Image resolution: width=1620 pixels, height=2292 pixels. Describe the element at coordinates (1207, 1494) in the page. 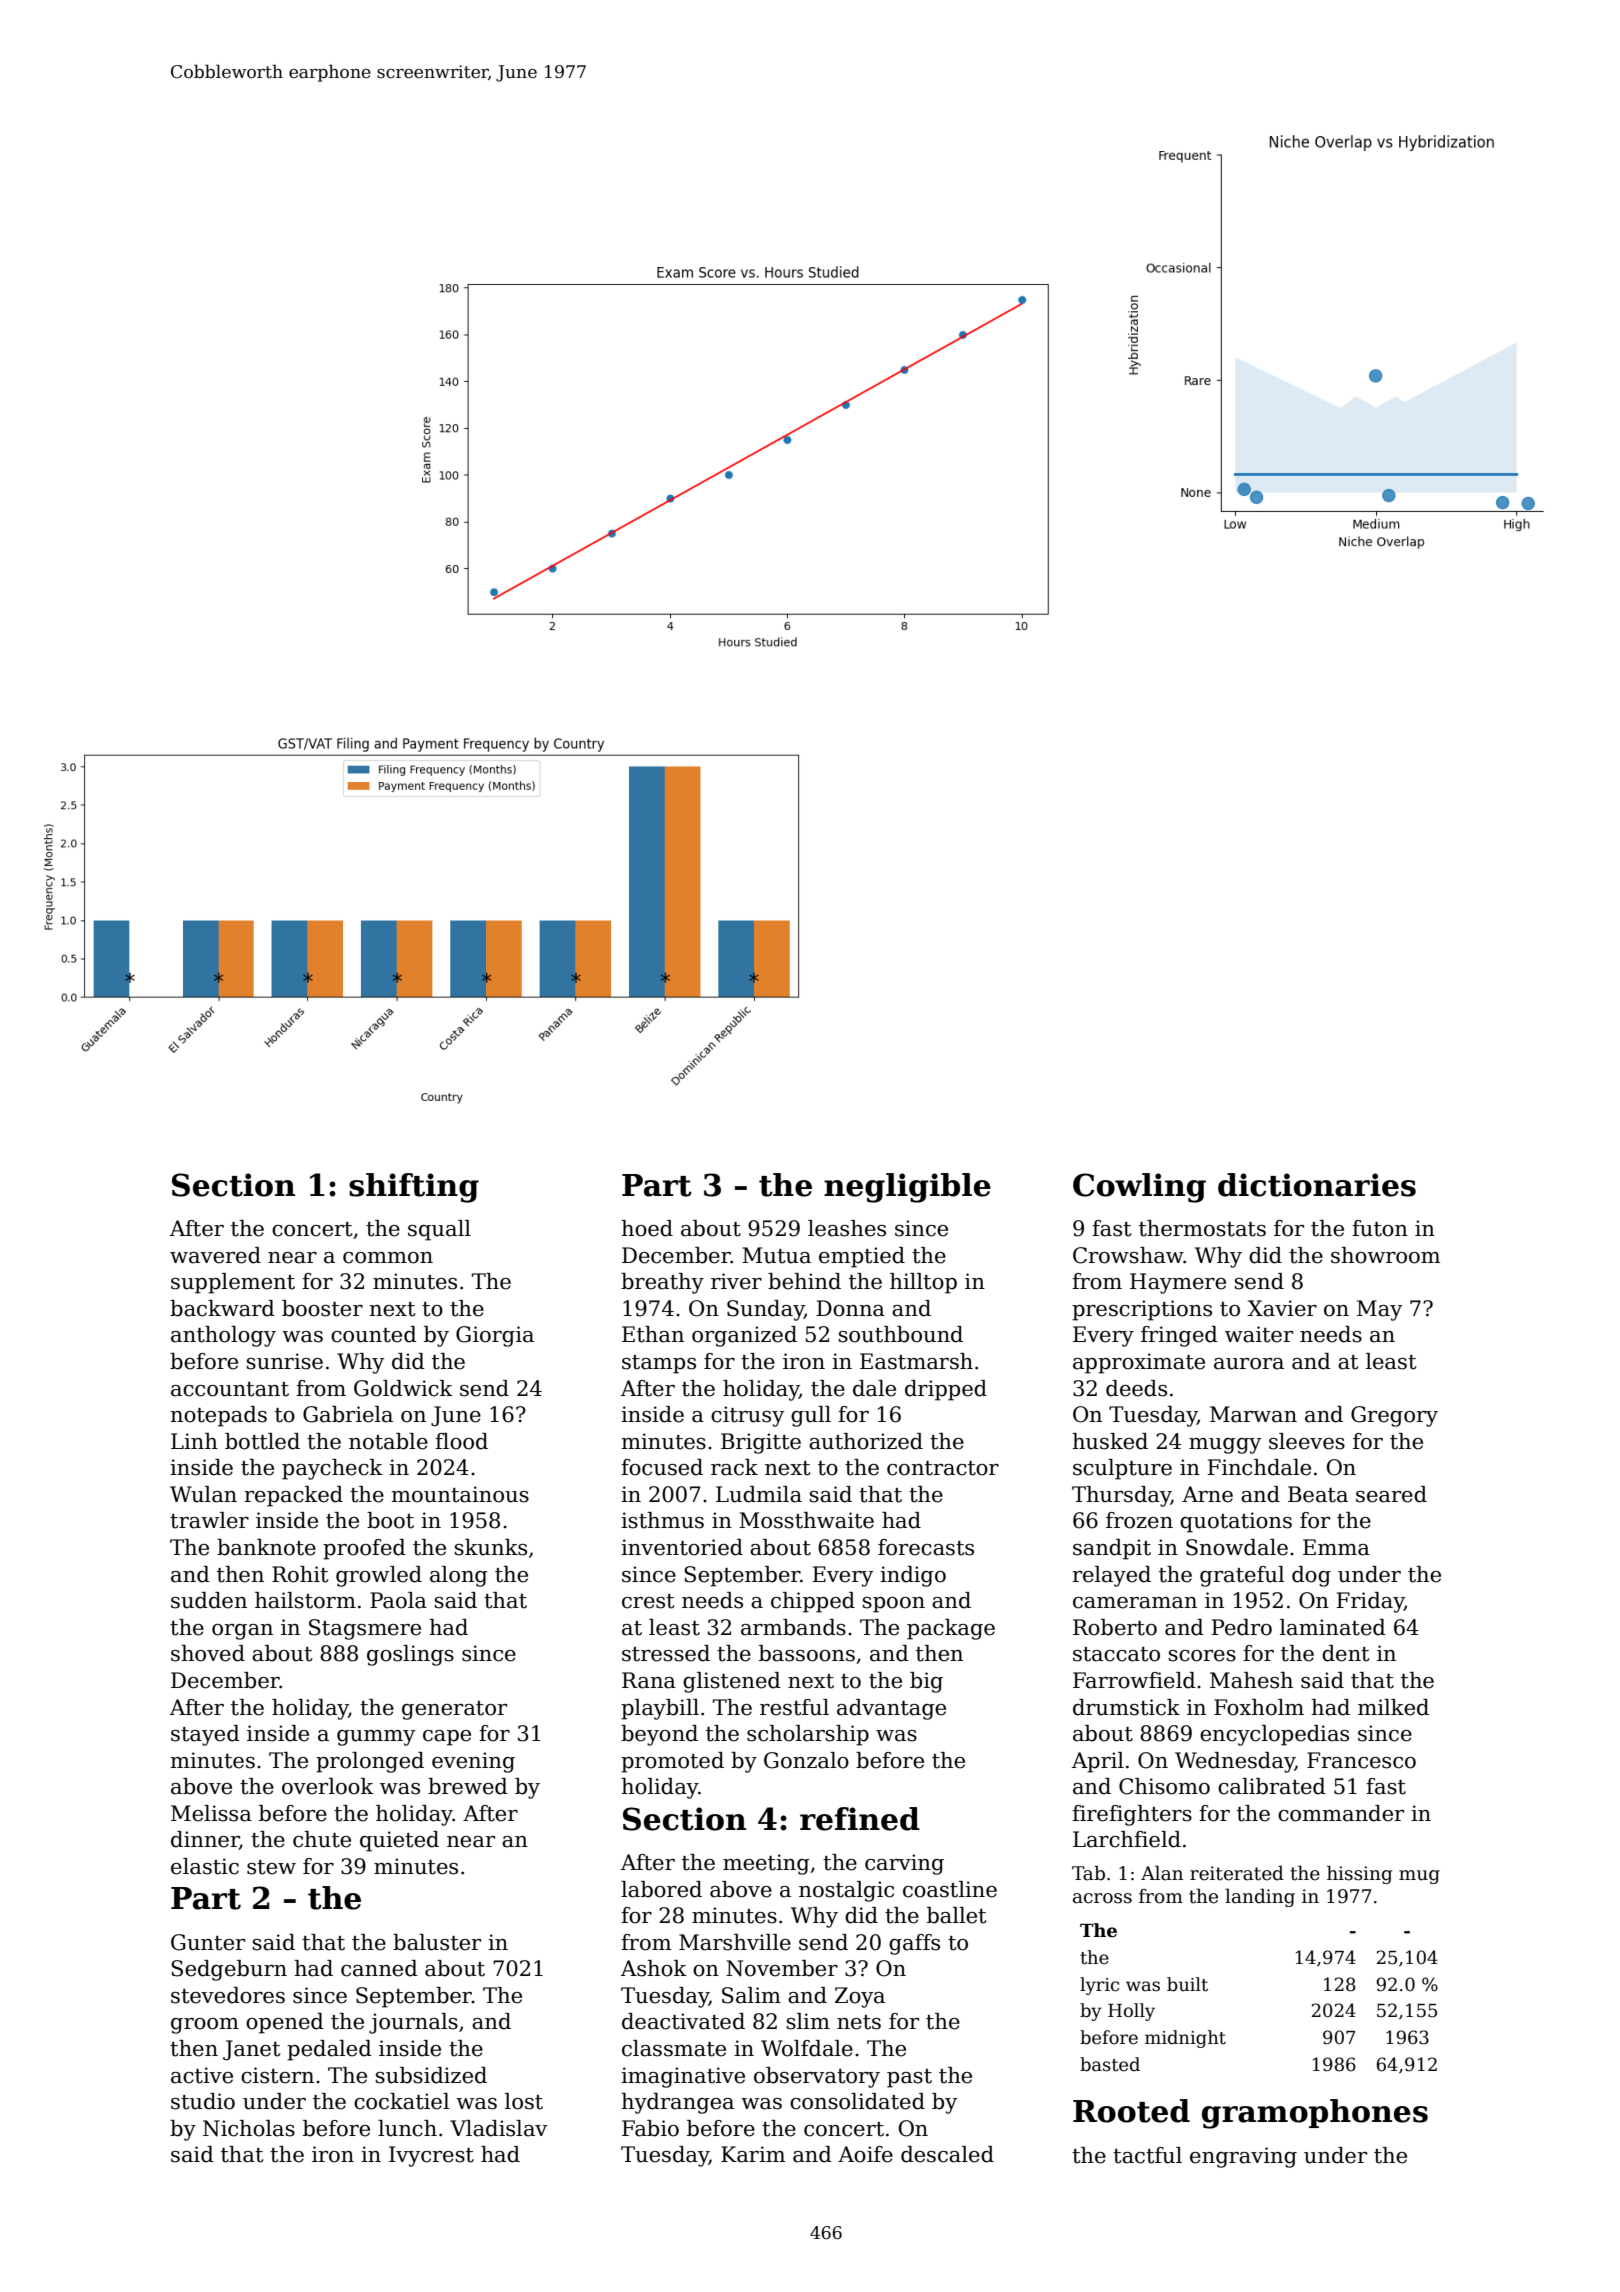

I see `Arne` at that location.
